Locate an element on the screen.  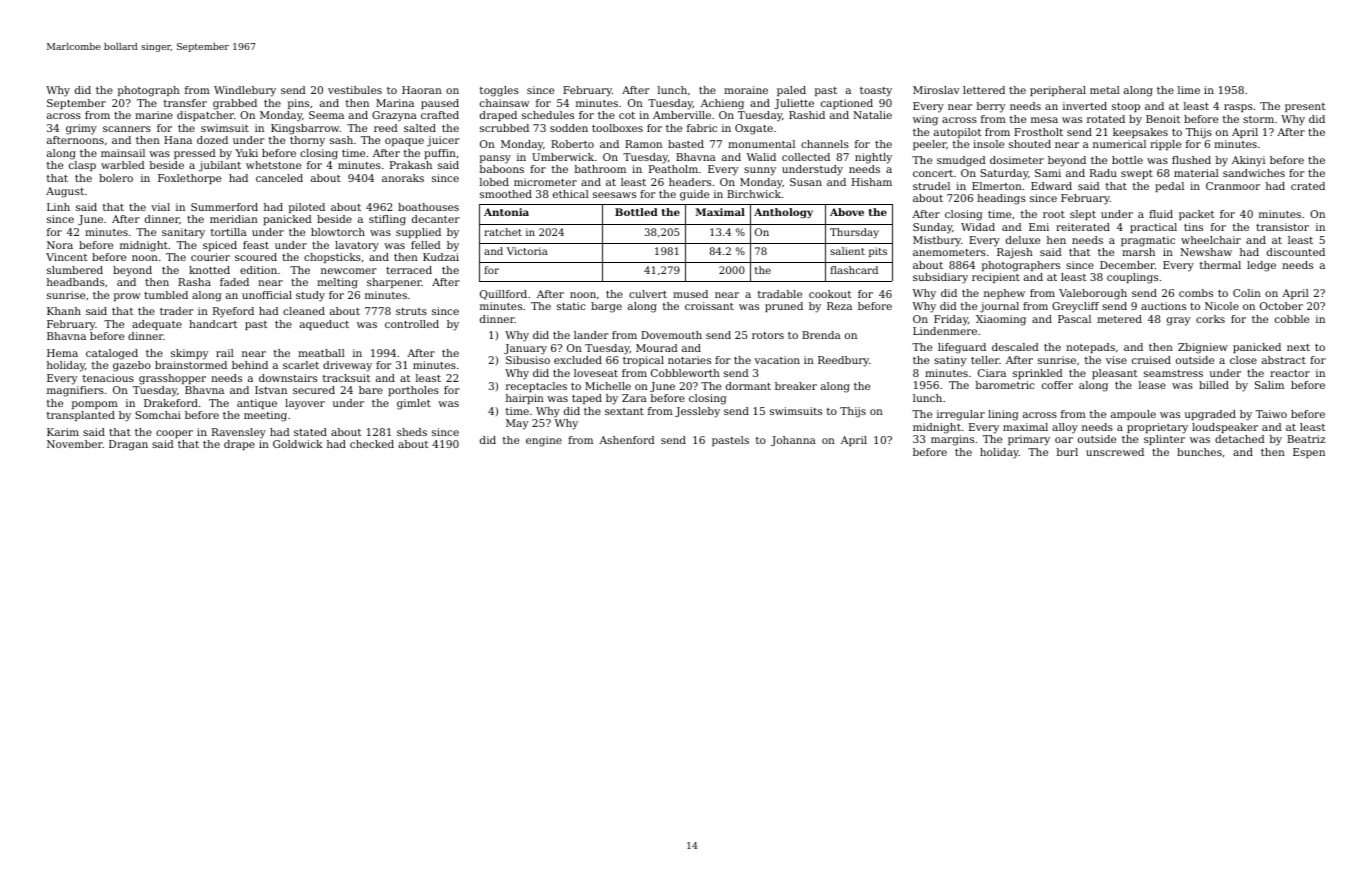
irregular is located at coordinates (961, 415).
